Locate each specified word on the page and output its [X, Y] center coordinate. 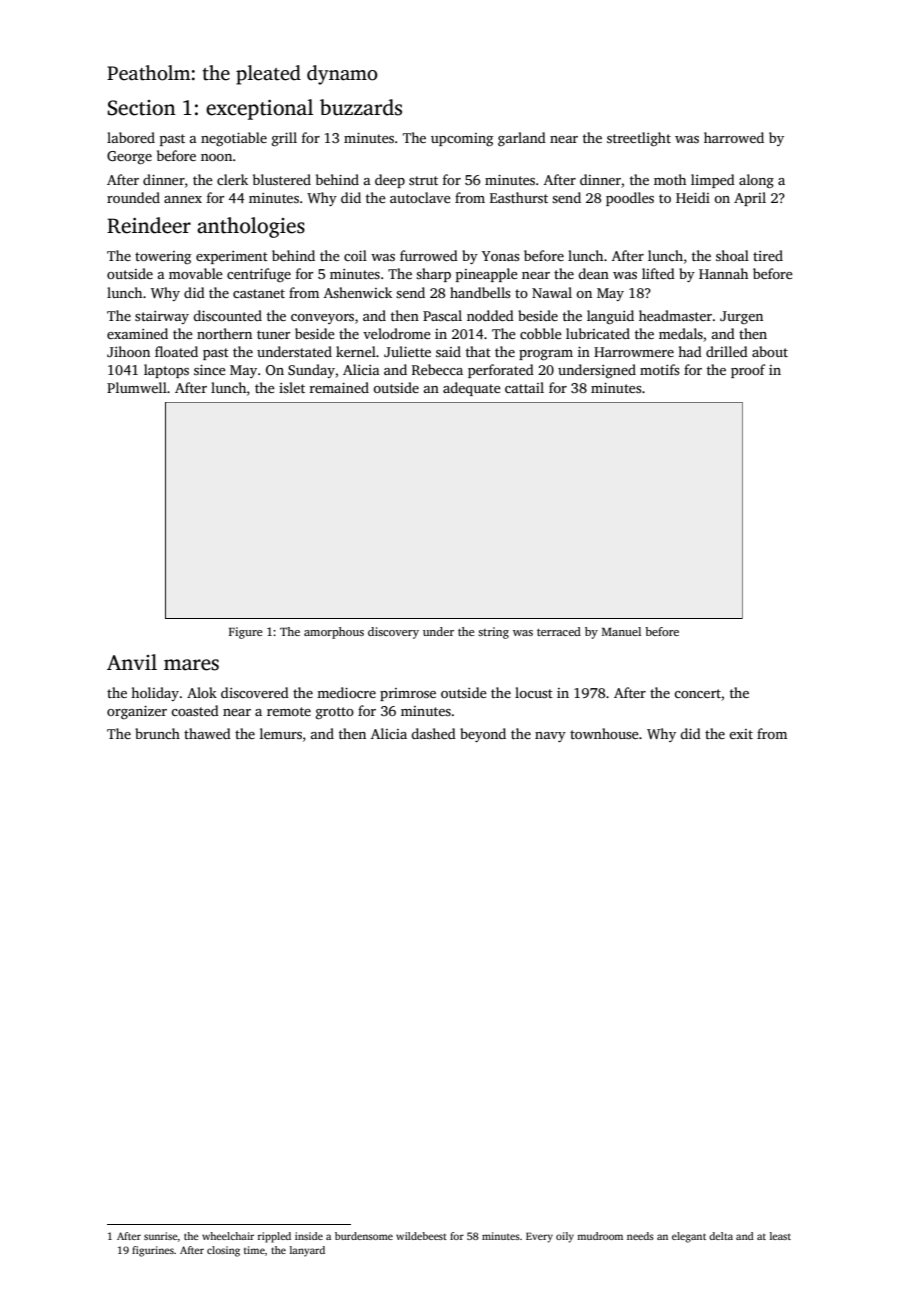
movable [196, 273]
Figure [245, 633]
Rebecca [437, 369]
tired [768, 255]
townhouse [604, 733]
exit [741, 734]
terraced [559, 631]
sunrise [161, 1236]
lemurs [281, 733]
